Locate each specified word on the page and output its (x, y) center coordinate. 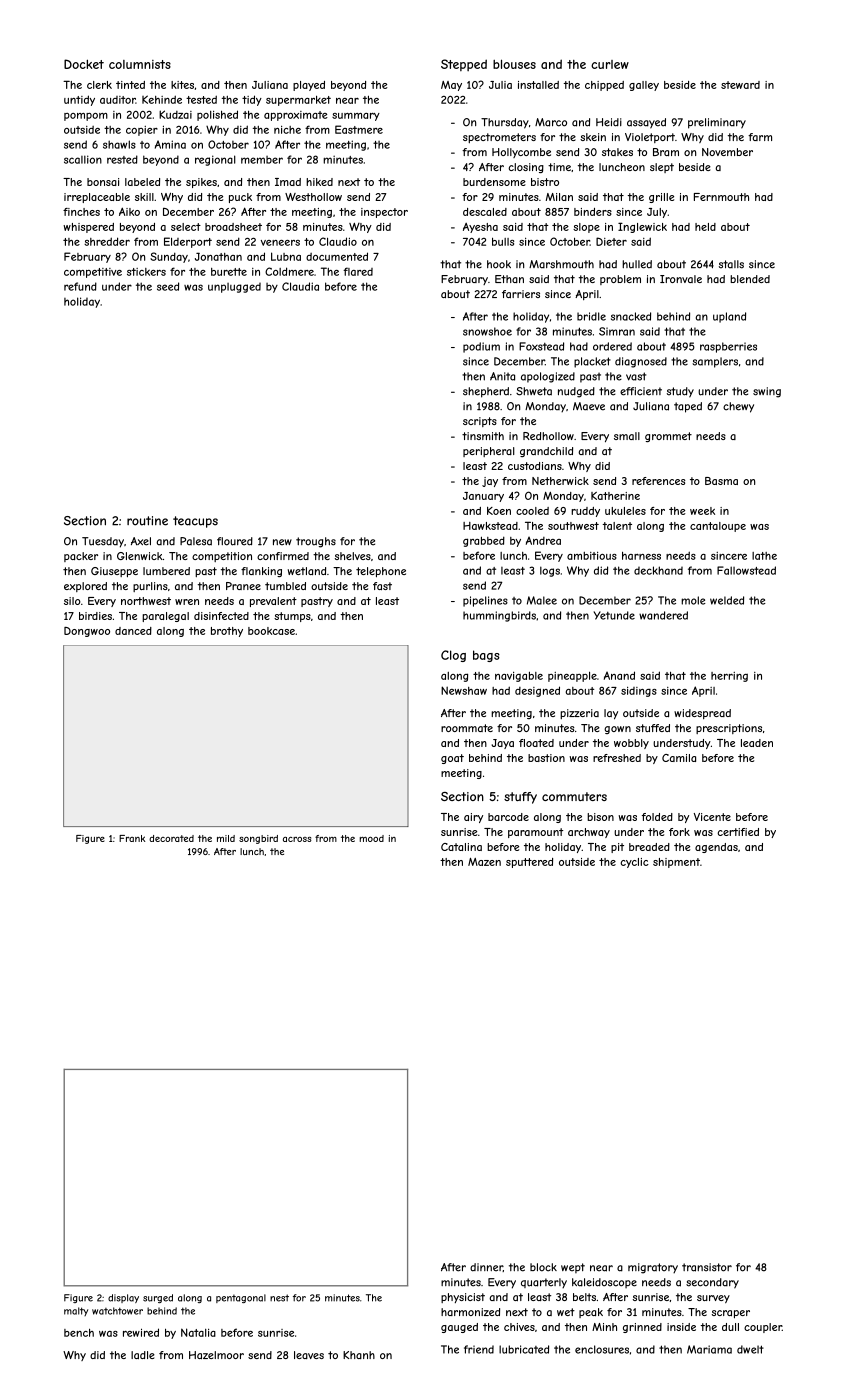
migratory (653, 1268)
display (123, 1298)
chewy (738, 407)
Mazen (484, 862)
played (309, 86)
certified (738, 832)
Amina (170, 144)
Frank (132, 838)
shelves (353, 556)
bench (79, 1333)
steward (740, 85)
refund (80, 286)
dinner (486, 1267)
